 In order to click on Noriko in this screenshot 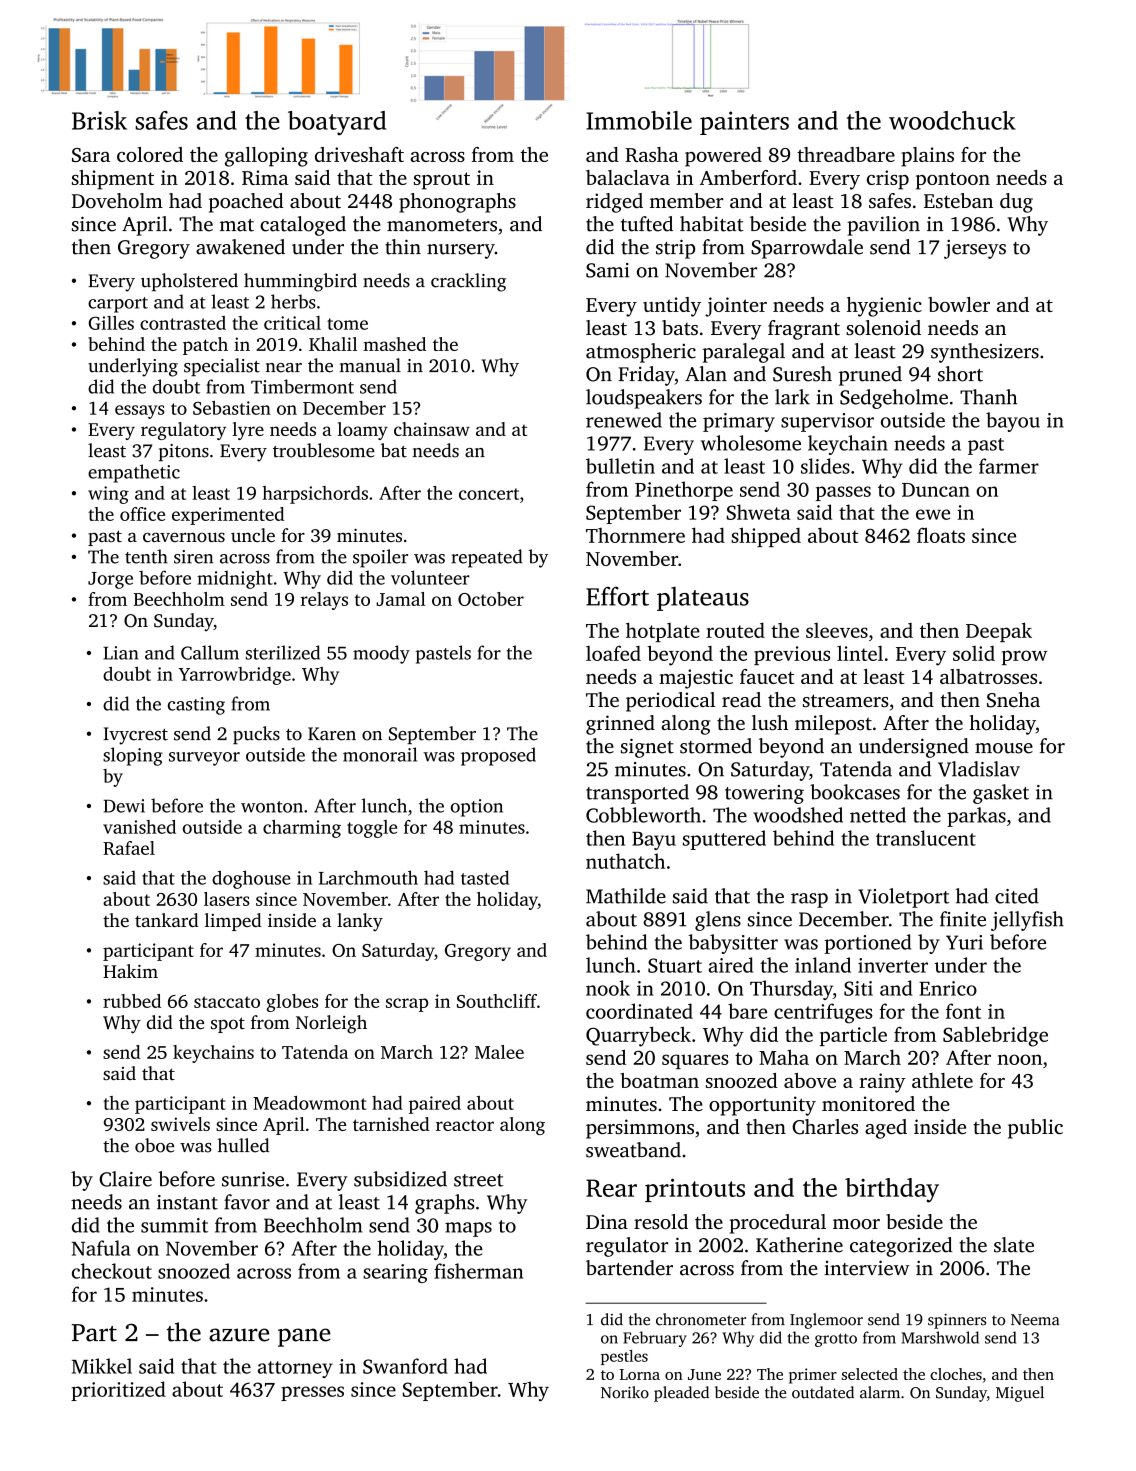, I will do `click(625, 1392)`.
